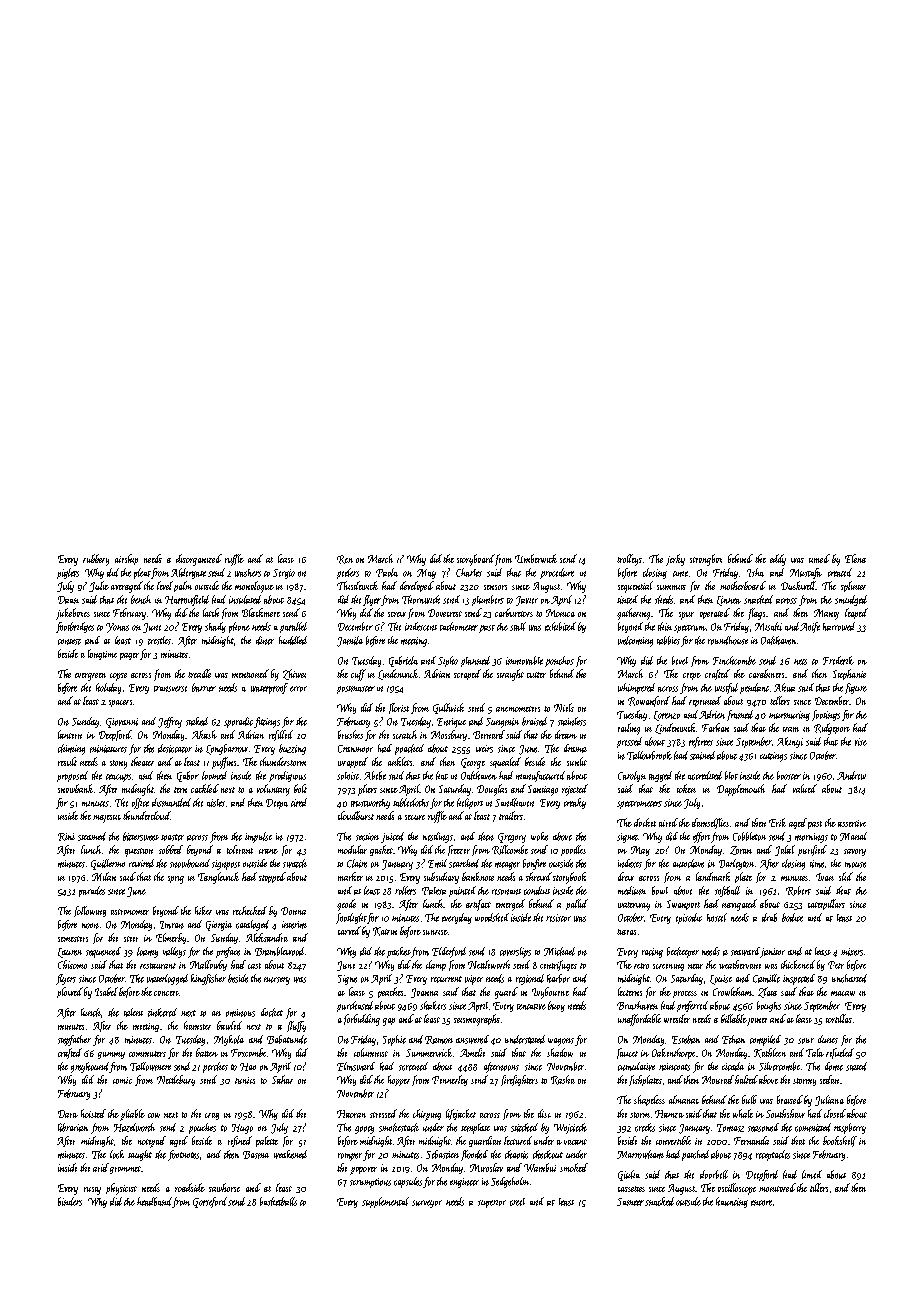 Image resolution: width=924 pixels, height=1308 pixels. I want to click on cuttings, so click(773, 757).
